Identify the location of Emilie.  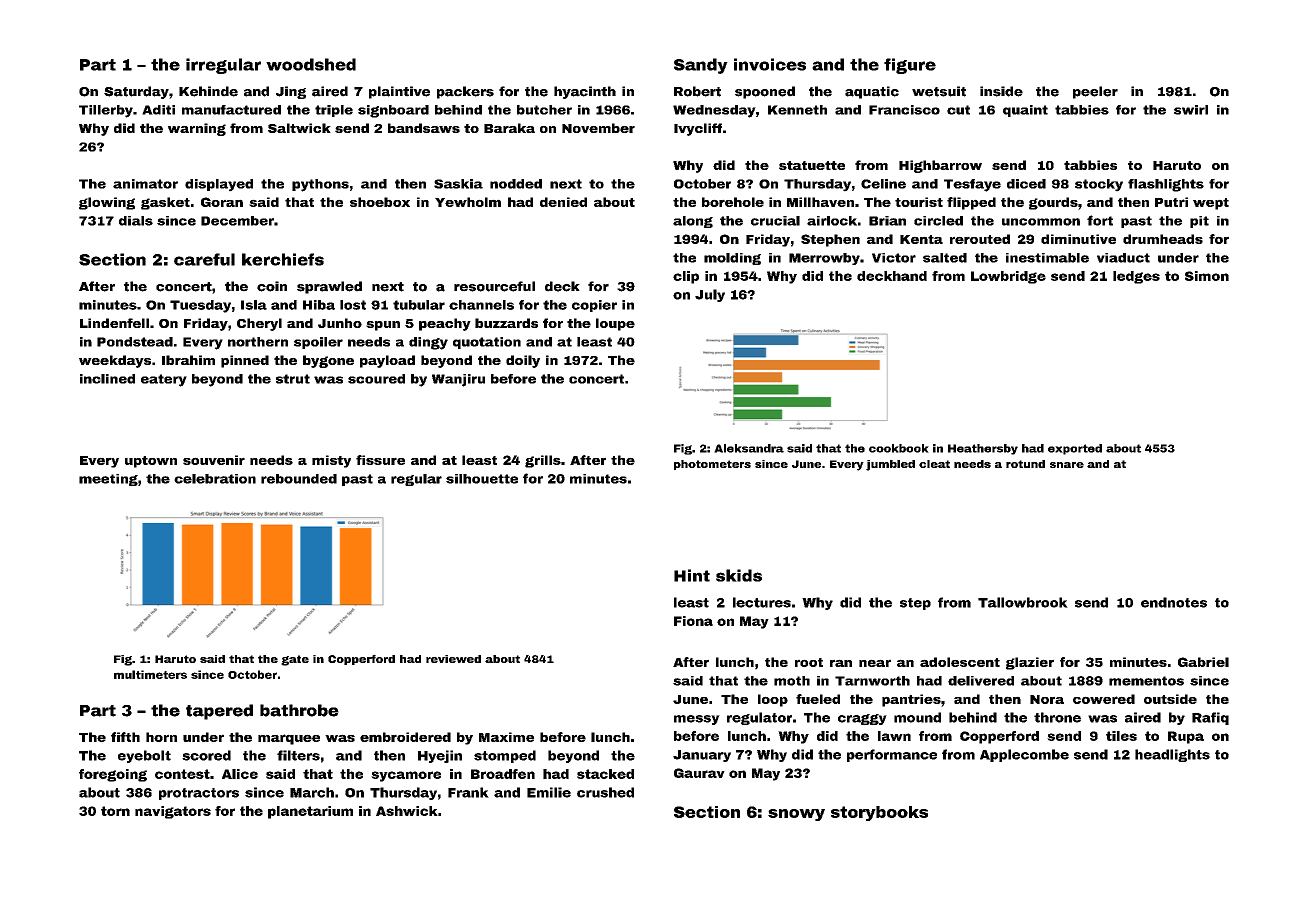
(549, 792).
